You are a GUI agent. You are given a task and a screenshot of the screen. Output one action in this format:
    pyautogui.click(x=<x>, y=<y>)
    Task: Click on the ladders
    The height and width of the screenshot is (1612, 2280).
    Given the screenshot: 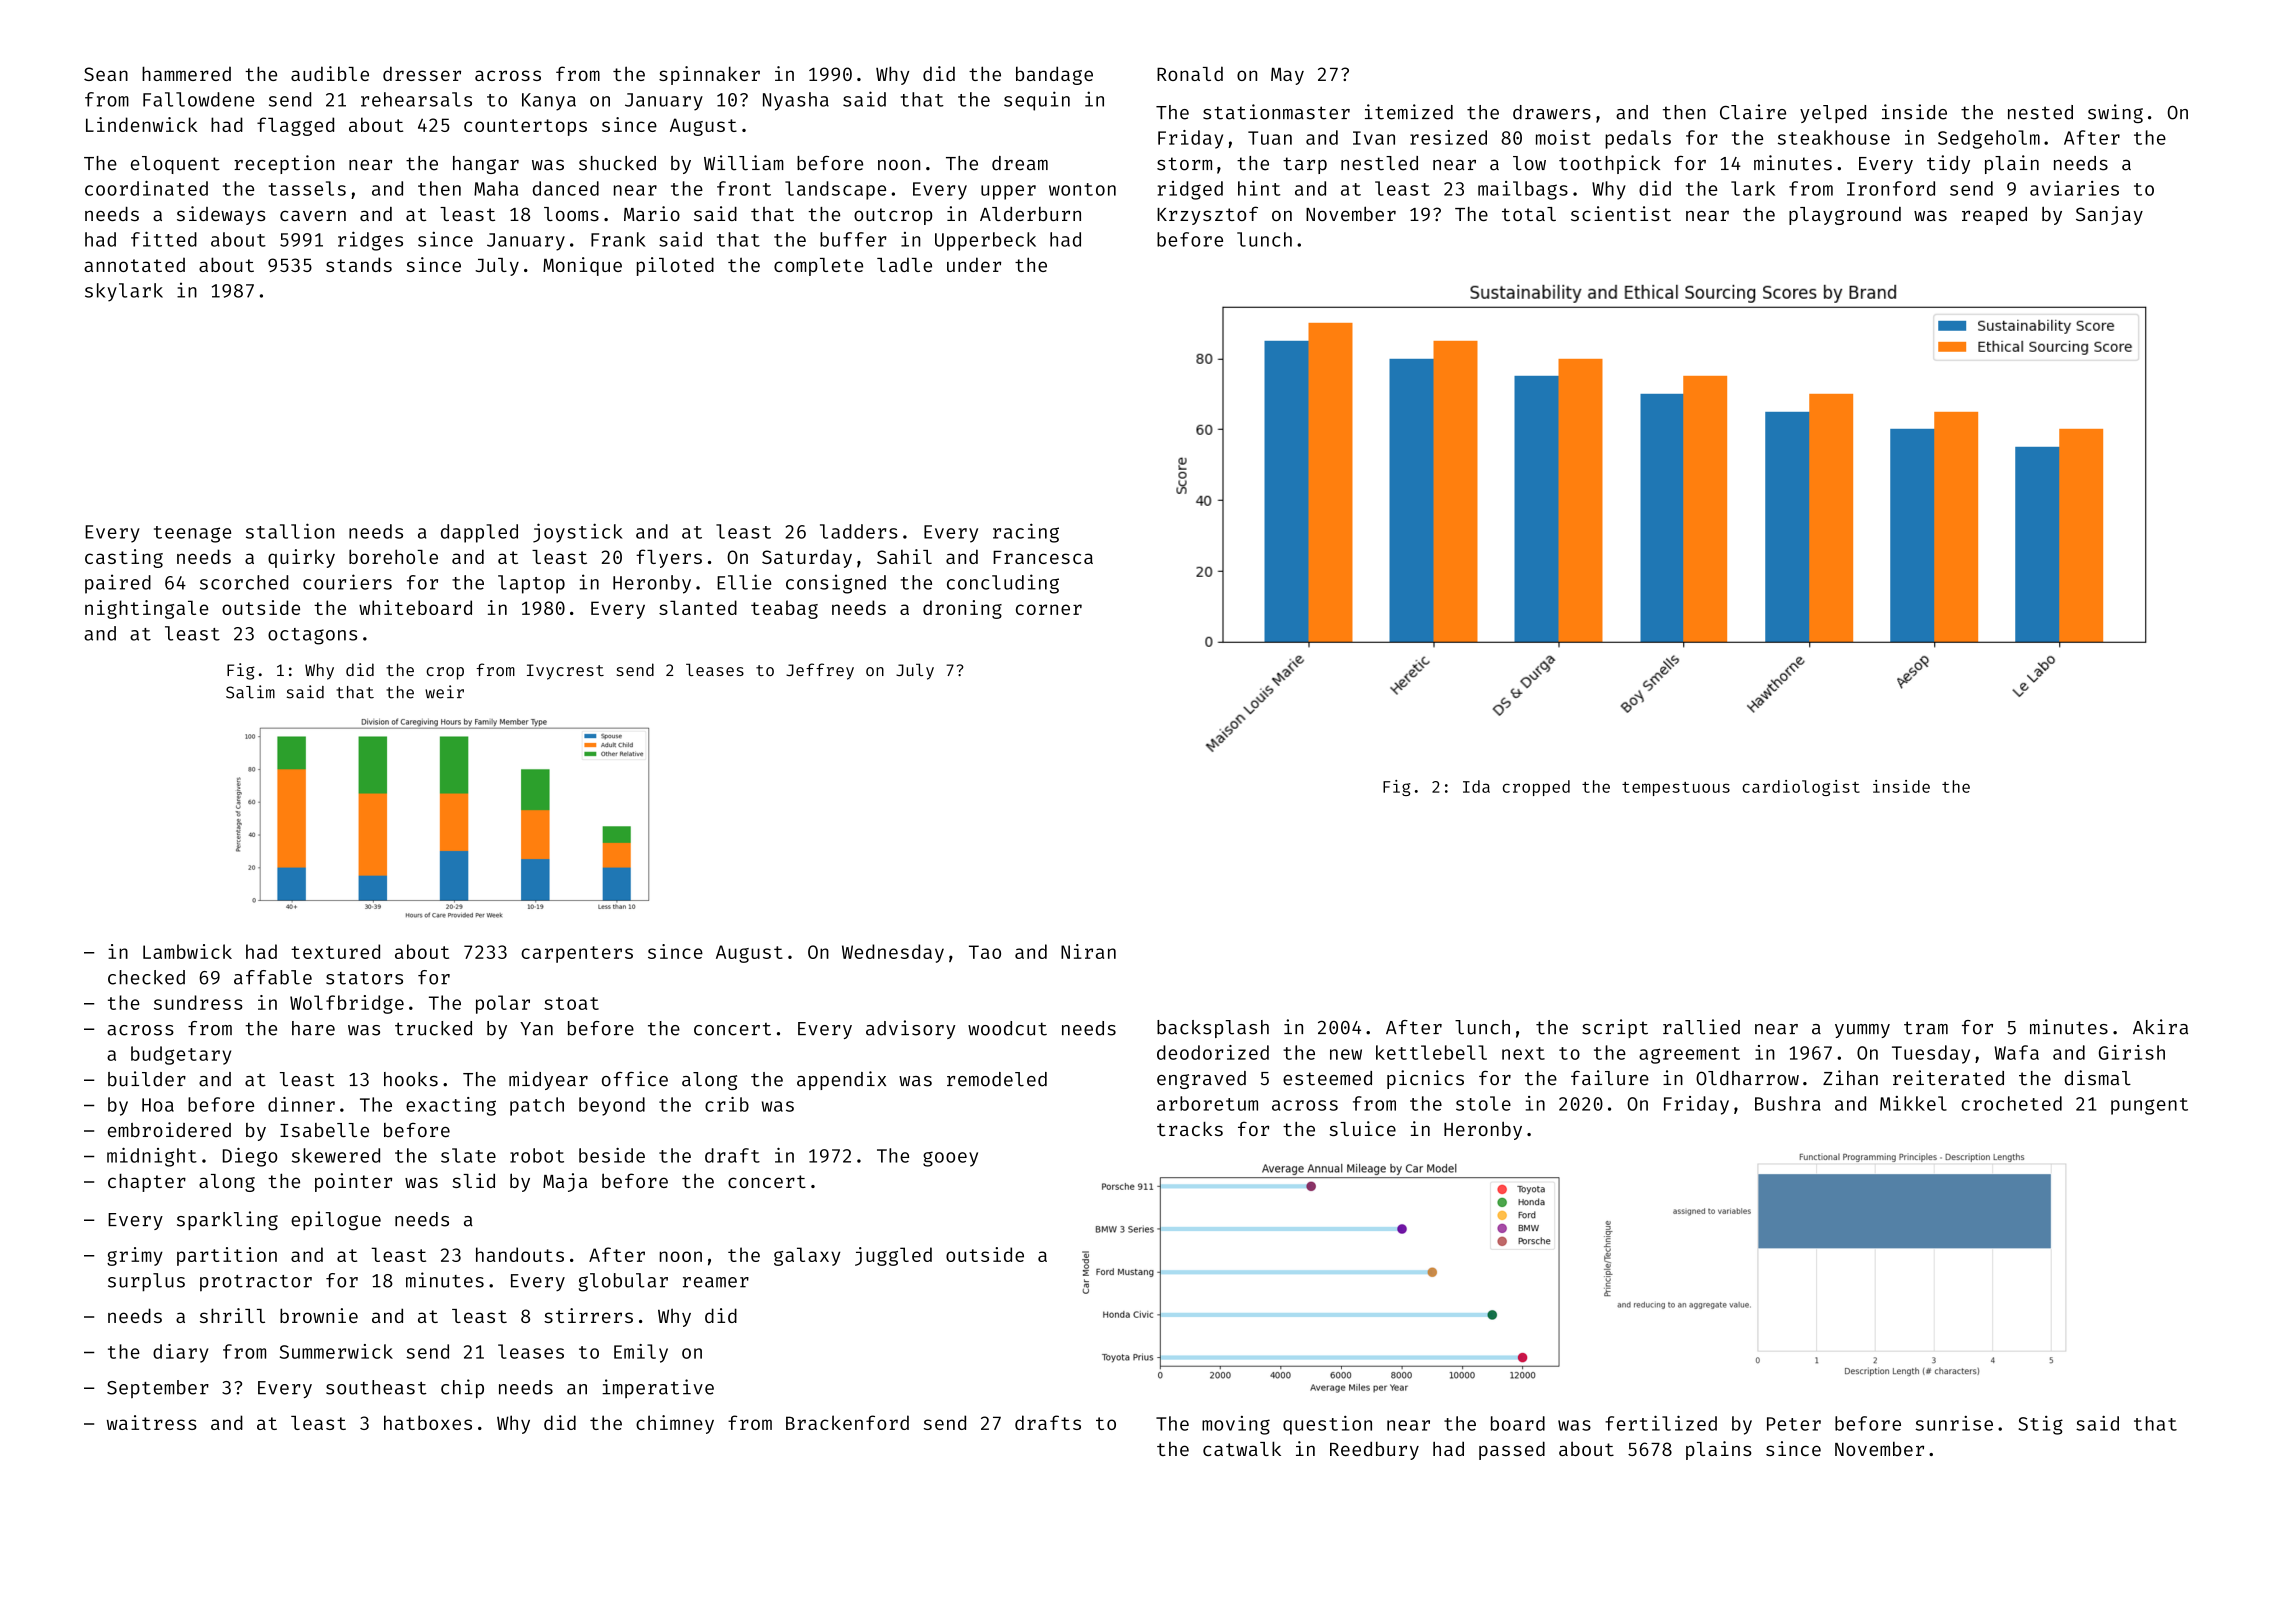 What is the action you would take?
    pyautogui.click(x=858, y=531)
